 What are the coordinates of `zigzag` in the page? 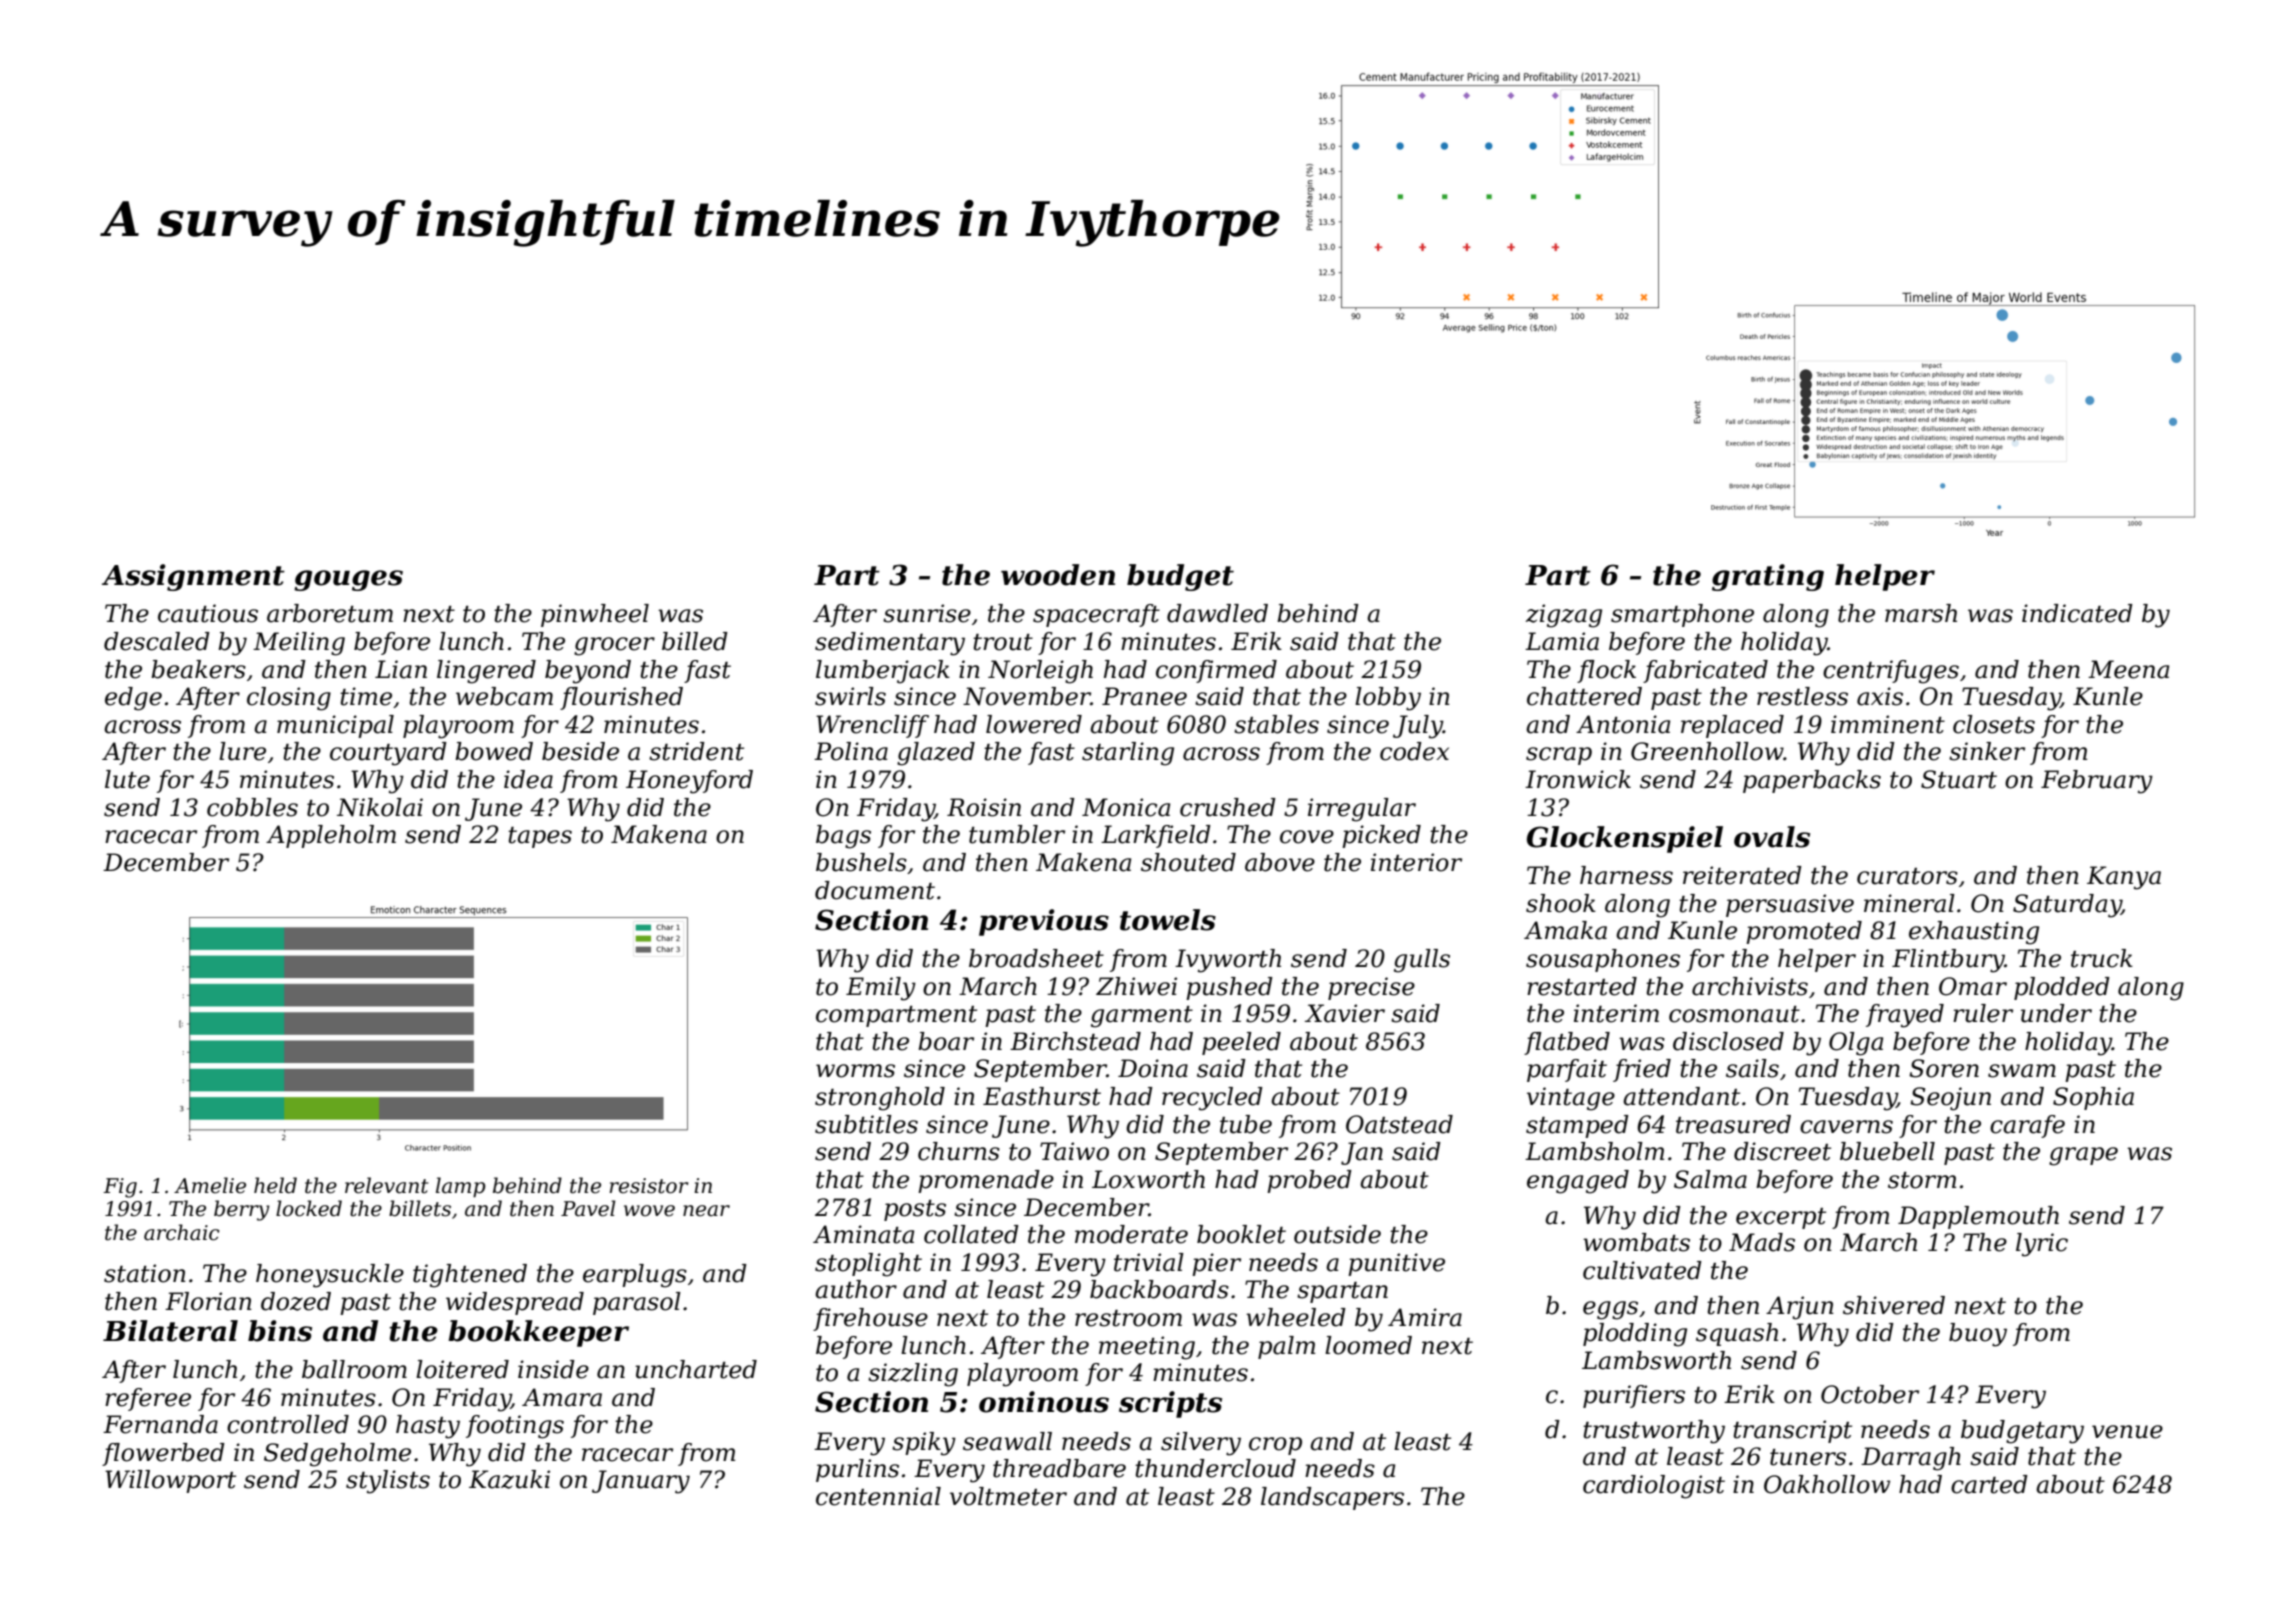 It's located at (1564, 616).
